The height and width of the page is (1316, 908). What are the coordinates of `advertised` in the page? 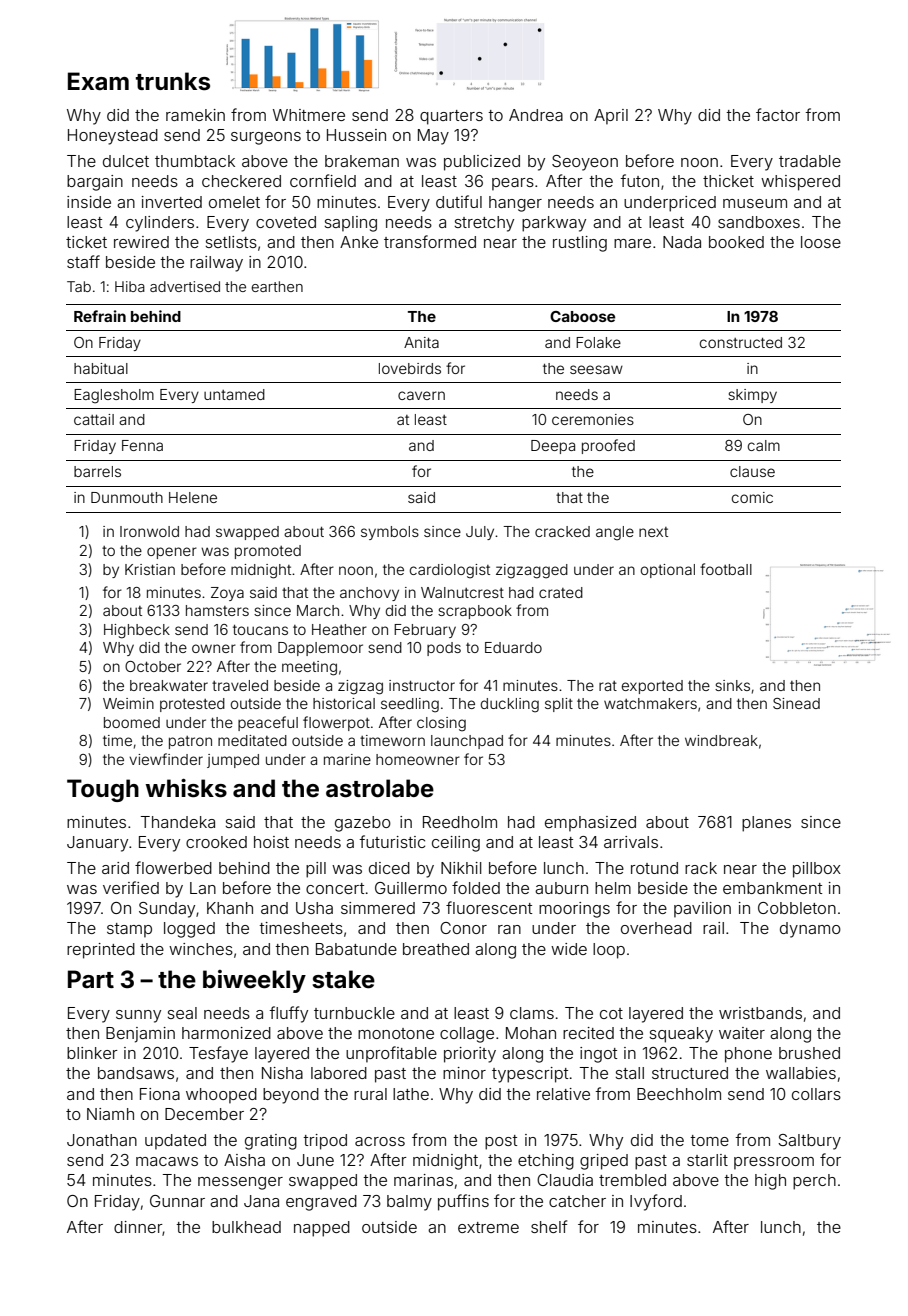 It's located at (185, 286).
